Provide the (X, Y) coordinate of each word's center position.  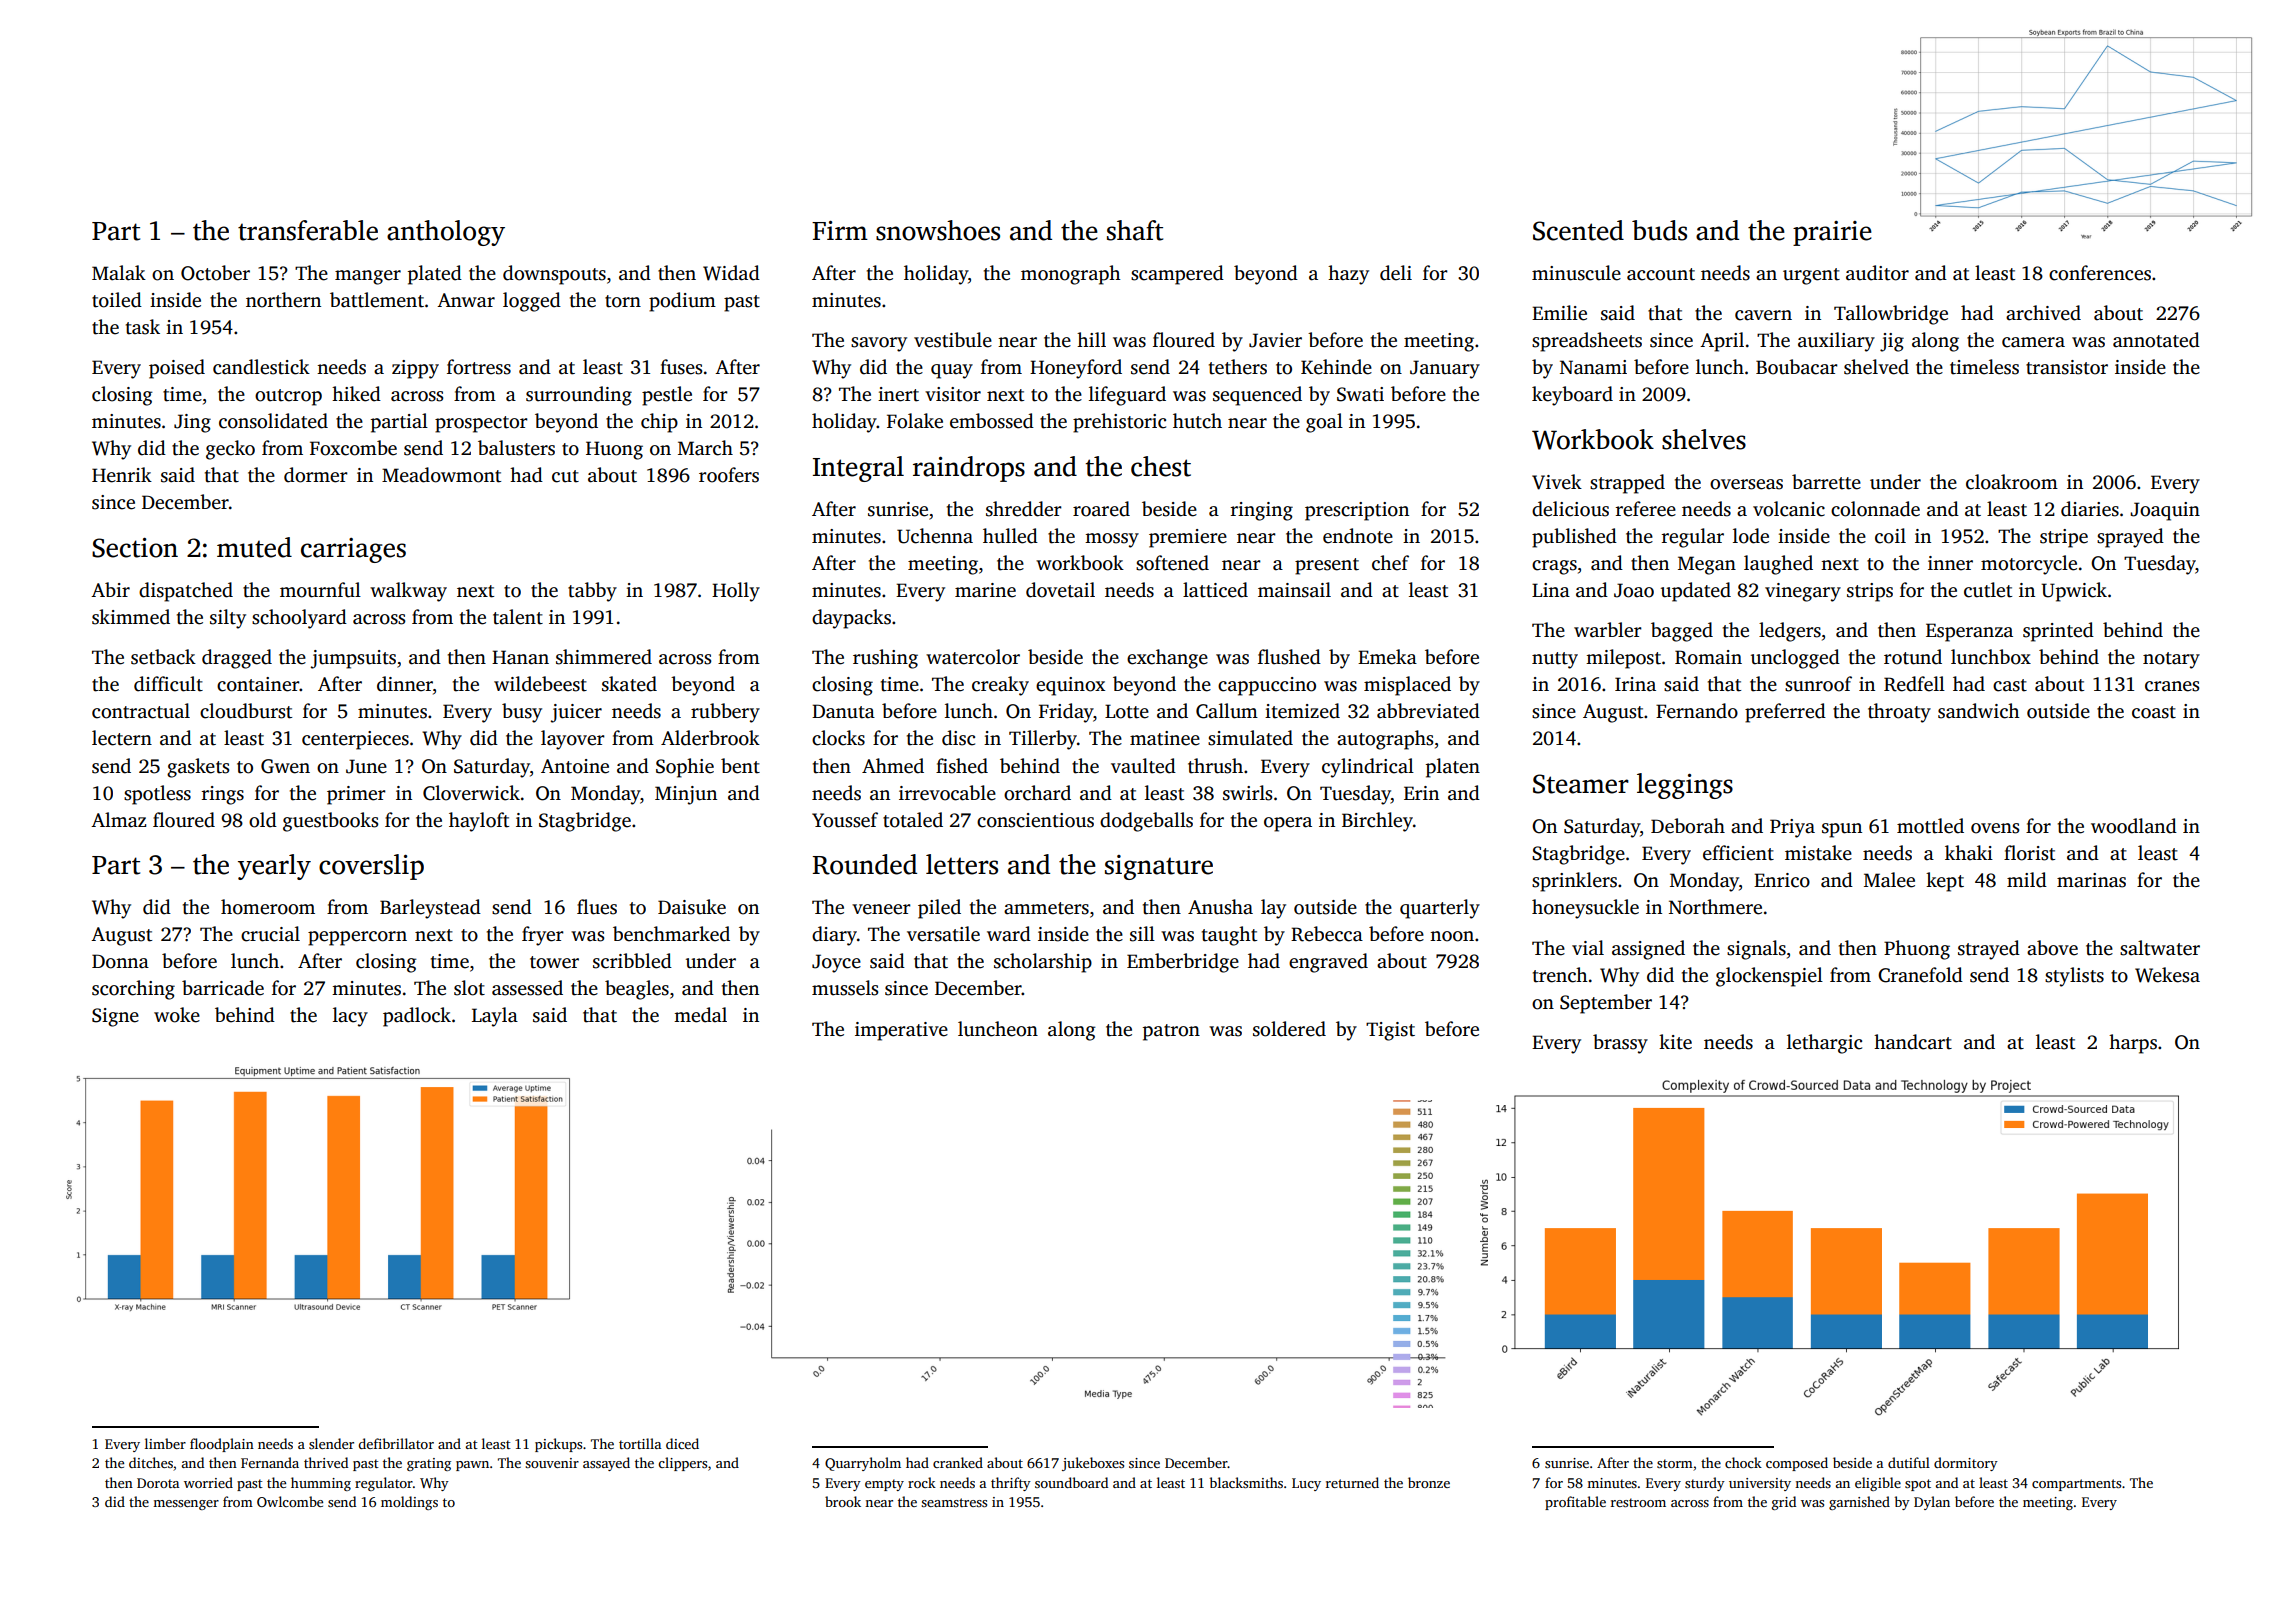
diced (682, 1443)
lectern (122, 738)
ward (1009, 934)
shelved (1876, 367)
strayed (1989, 950)
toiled (117, 300)
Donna (120, 961)
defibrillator (396, 1443)
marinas (2091, 880)
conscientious (1035, 820)
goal (1324, 423)
